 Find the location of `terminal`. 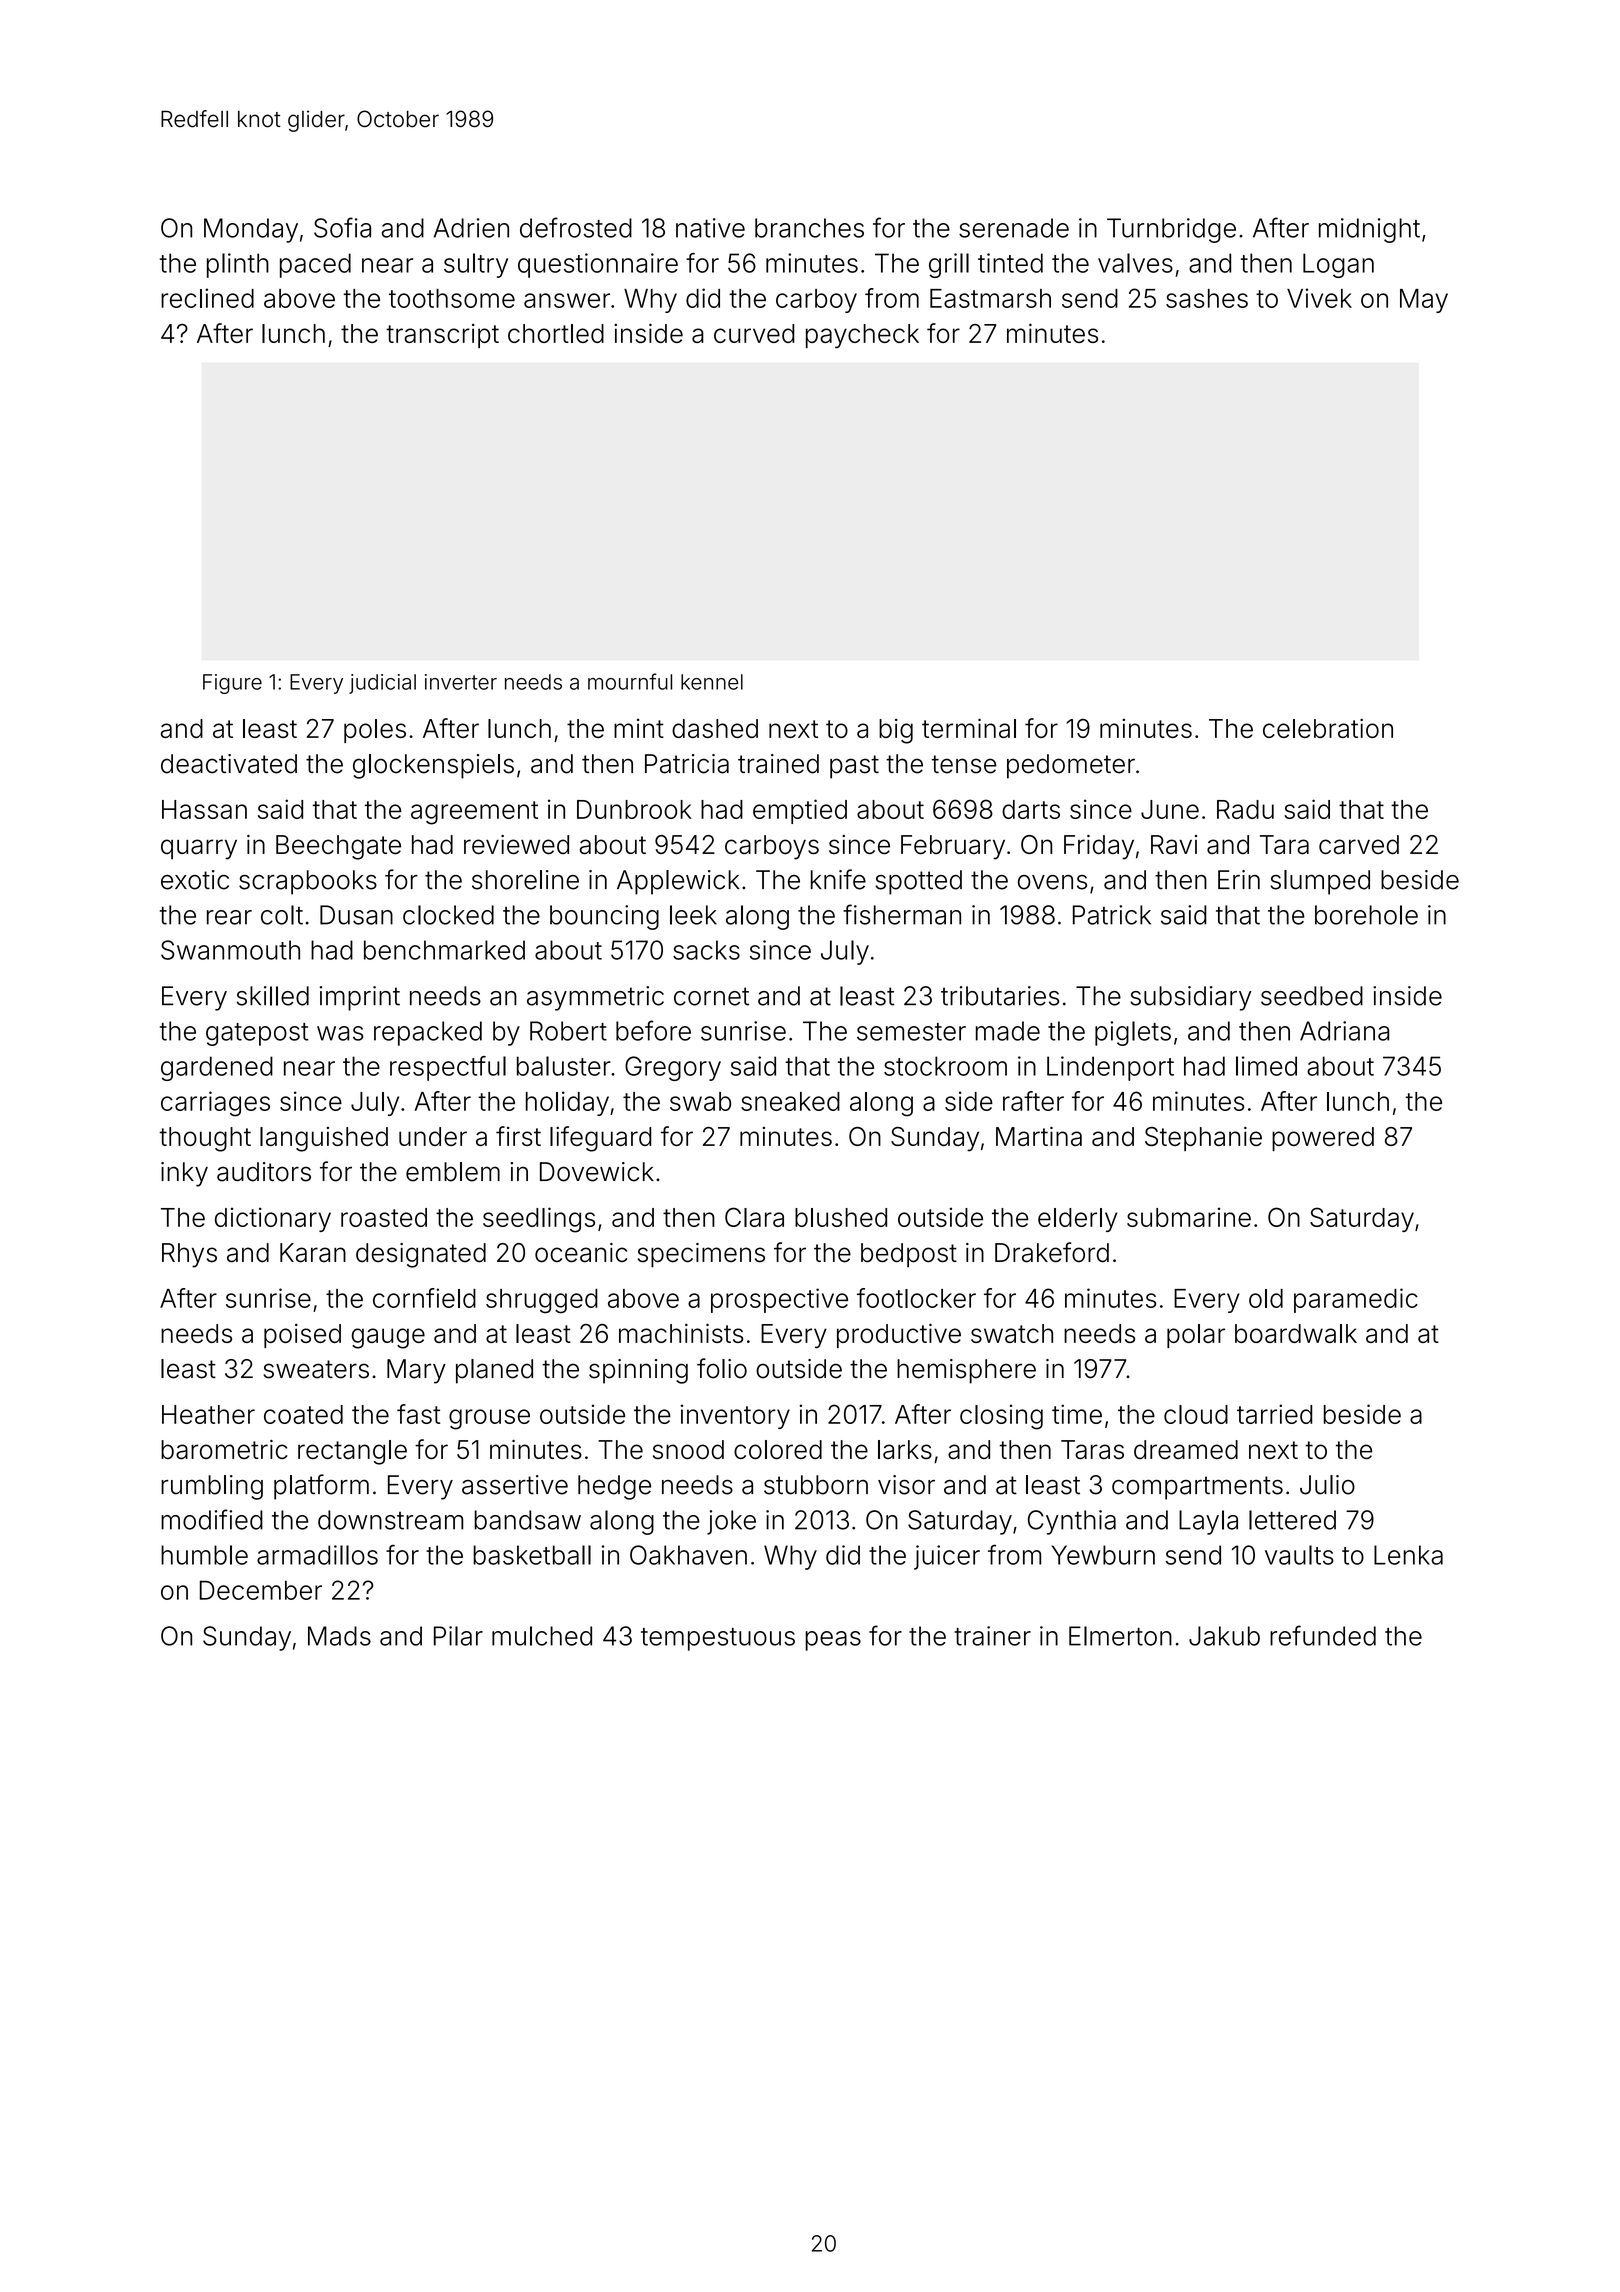

terminal is located at coordinates (969, 728).
